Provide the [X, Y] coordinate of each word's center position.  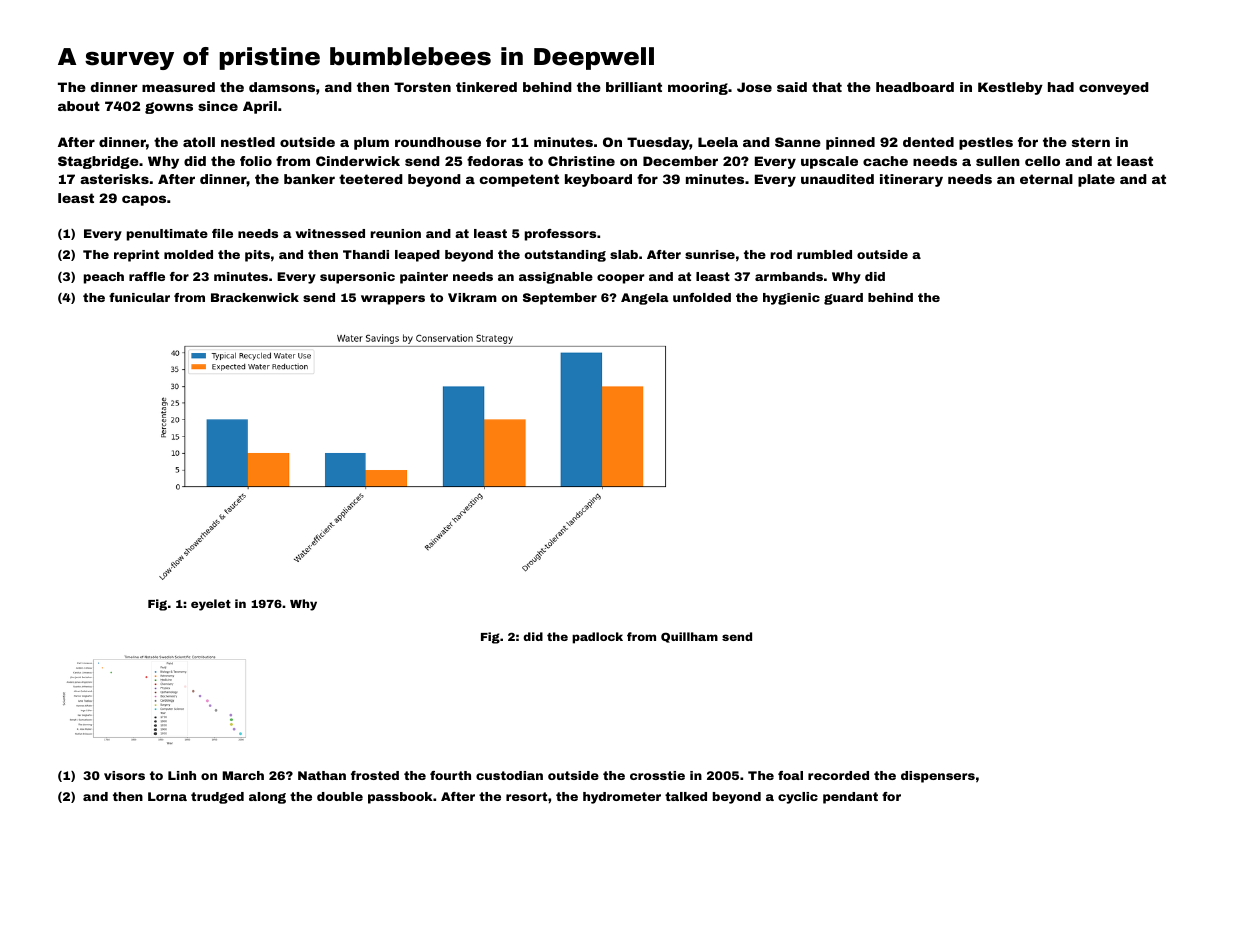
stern [1091, 142]
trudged [217, 798]
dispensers [938, 777]
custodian [509, 775]
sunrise [710, 254]
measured [178, 87]
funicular [139, 297]
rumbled [824, 254]
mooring [698, 88]
